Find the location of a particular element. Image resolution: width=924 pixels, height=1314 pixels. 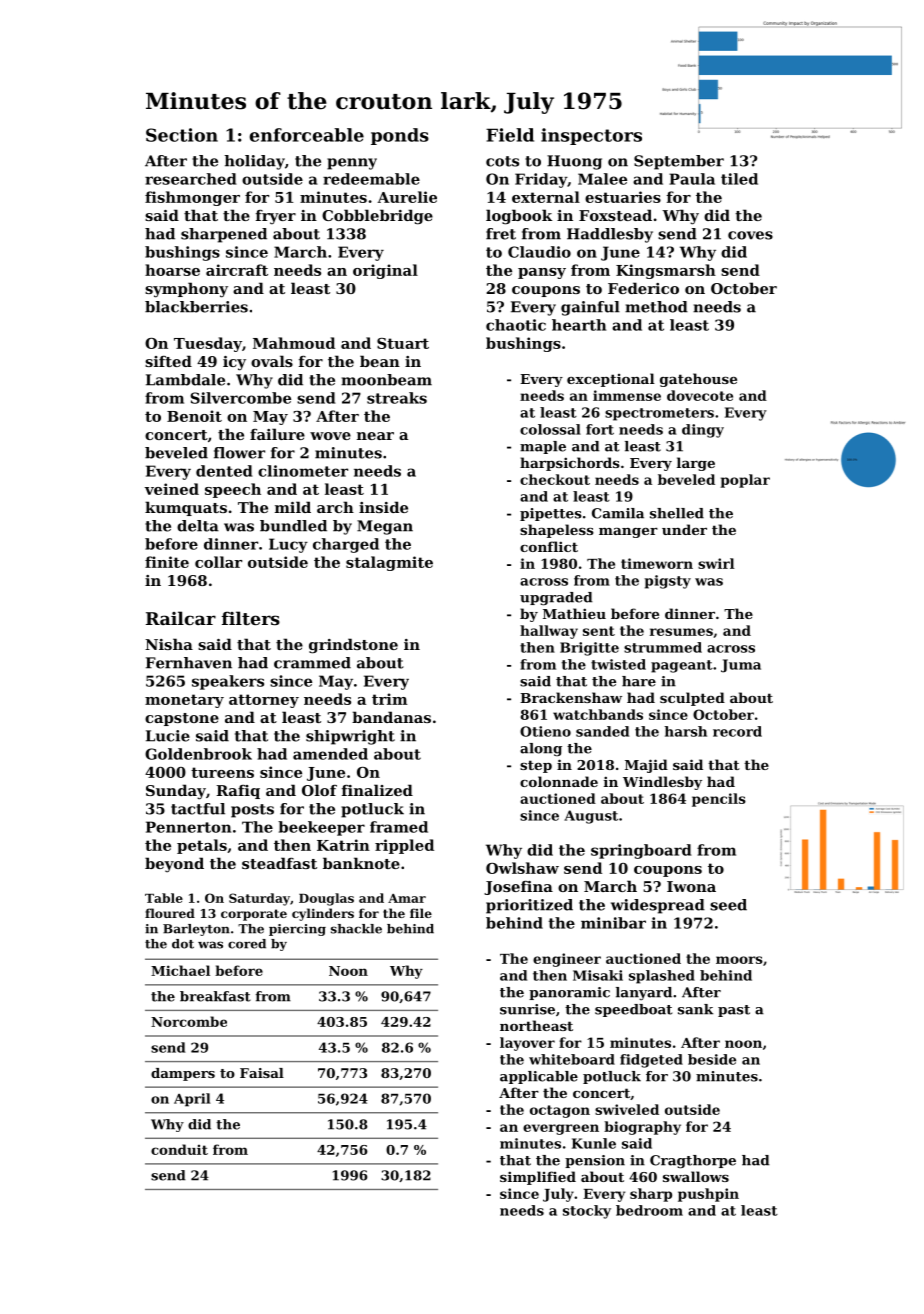

maple is located at coordinates (543, 447).
